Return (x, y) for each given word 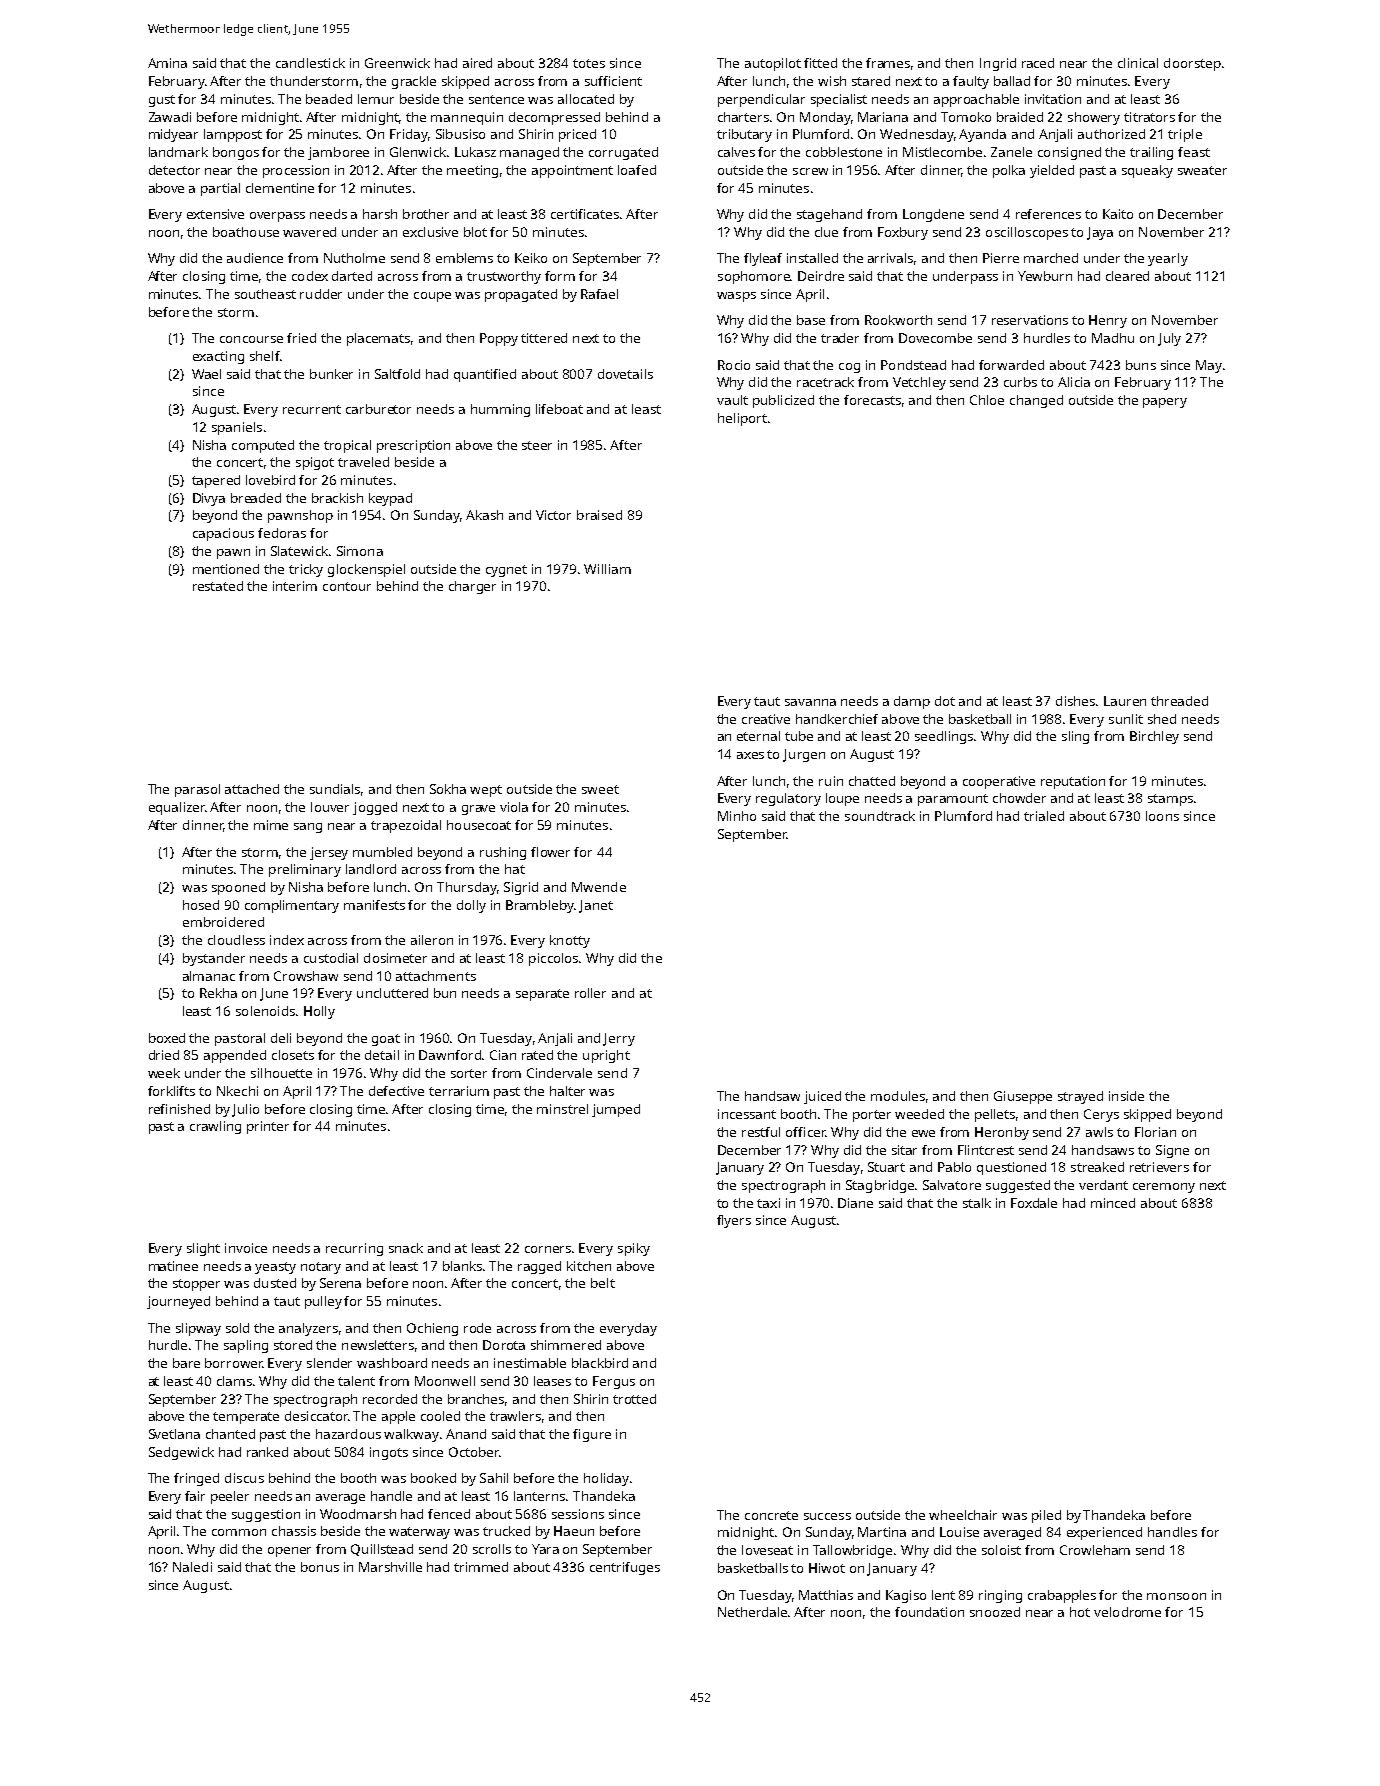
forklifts (171, 1091)
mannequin (467, 118)
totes (589, 63)
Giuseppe (1023, 1097)
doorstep (1192, 64)
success (827, 1516)
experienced (1104, 1533)
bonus (320, 1567)
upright (606, 1056)
